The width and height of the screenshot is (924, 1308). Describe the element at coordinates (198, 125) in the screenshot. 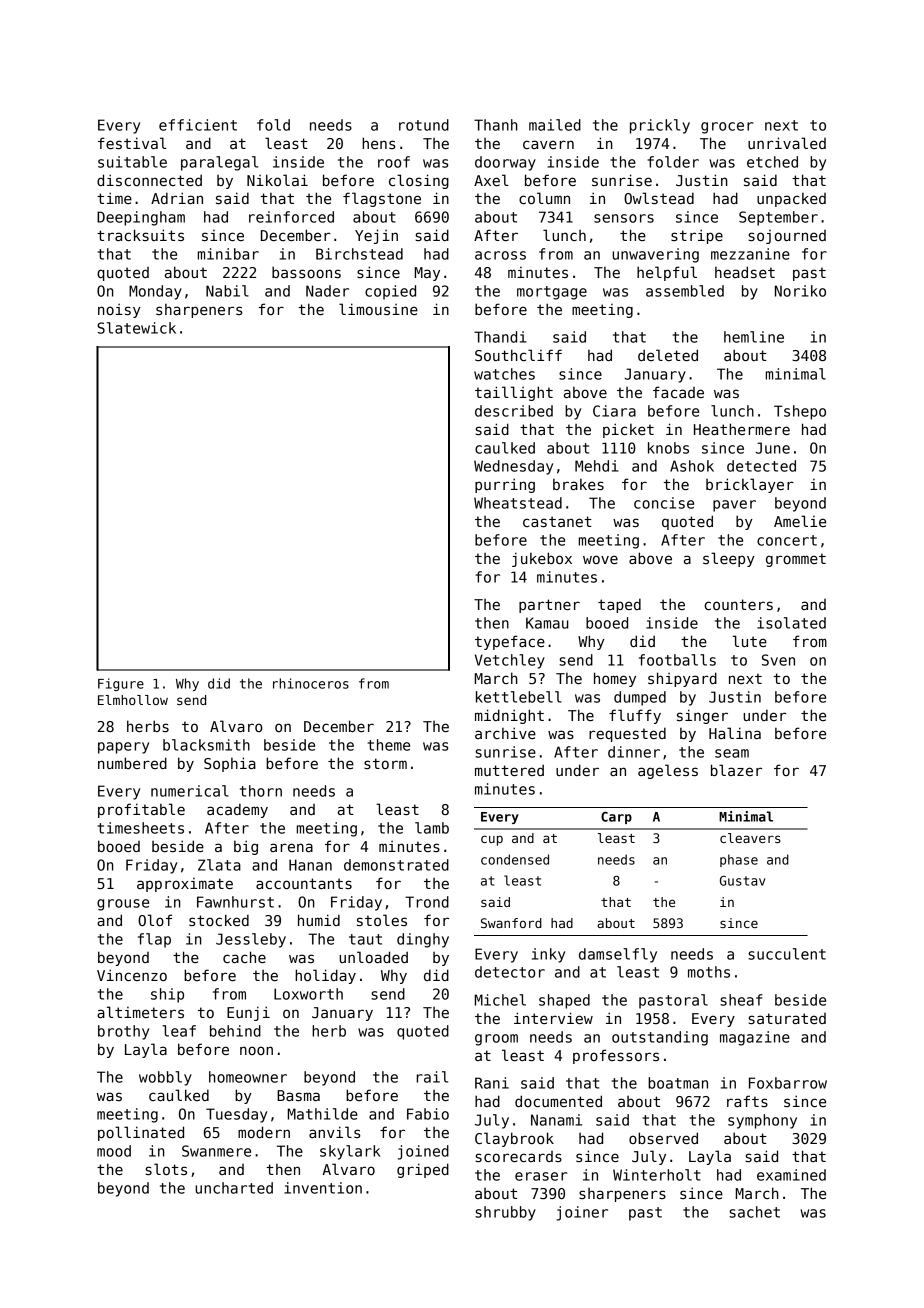

I see `efficient` at that location.
